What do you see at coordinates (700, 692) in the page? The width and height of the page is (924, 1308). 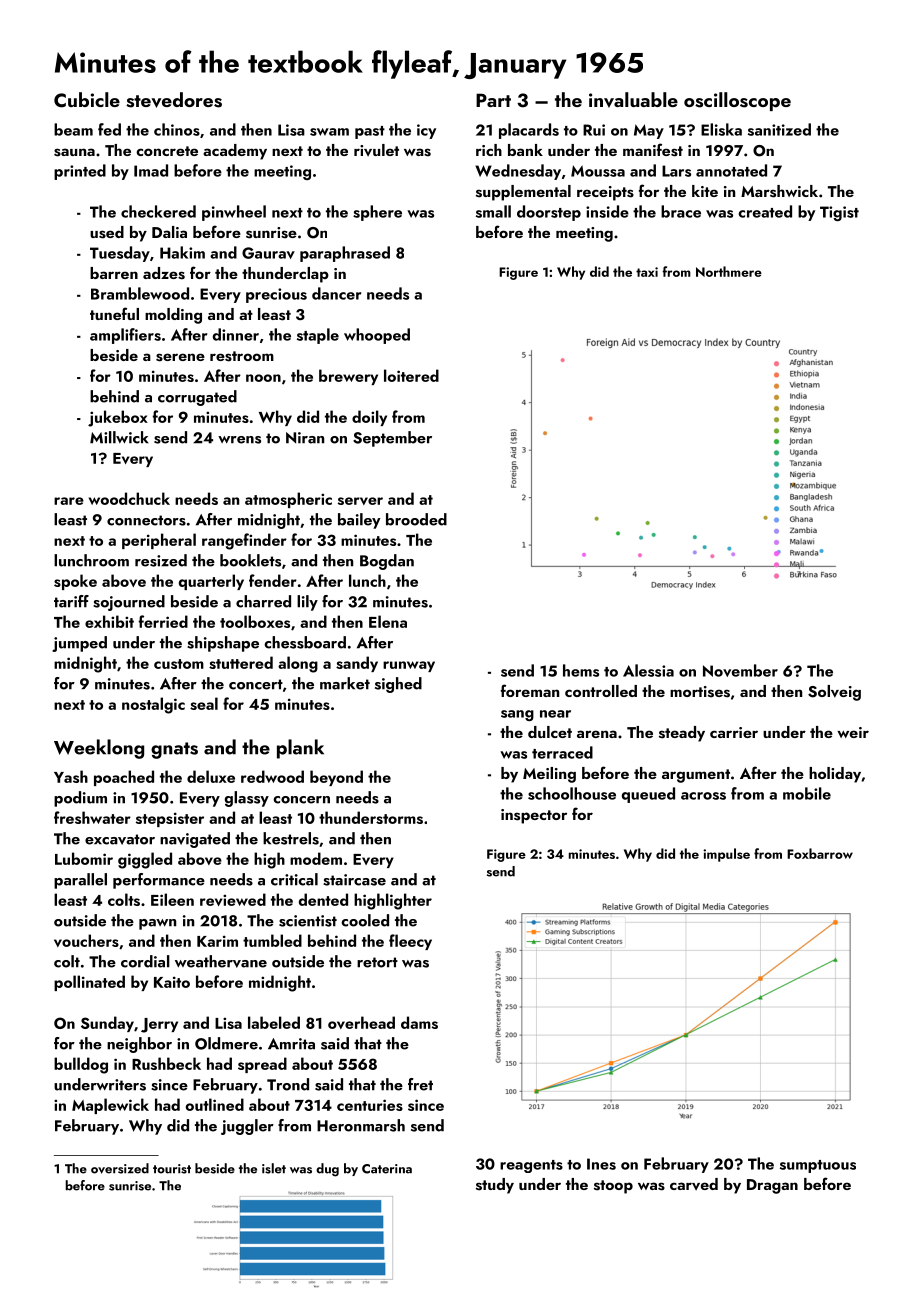 I see `mortises` at bounding box center [700, 692].
